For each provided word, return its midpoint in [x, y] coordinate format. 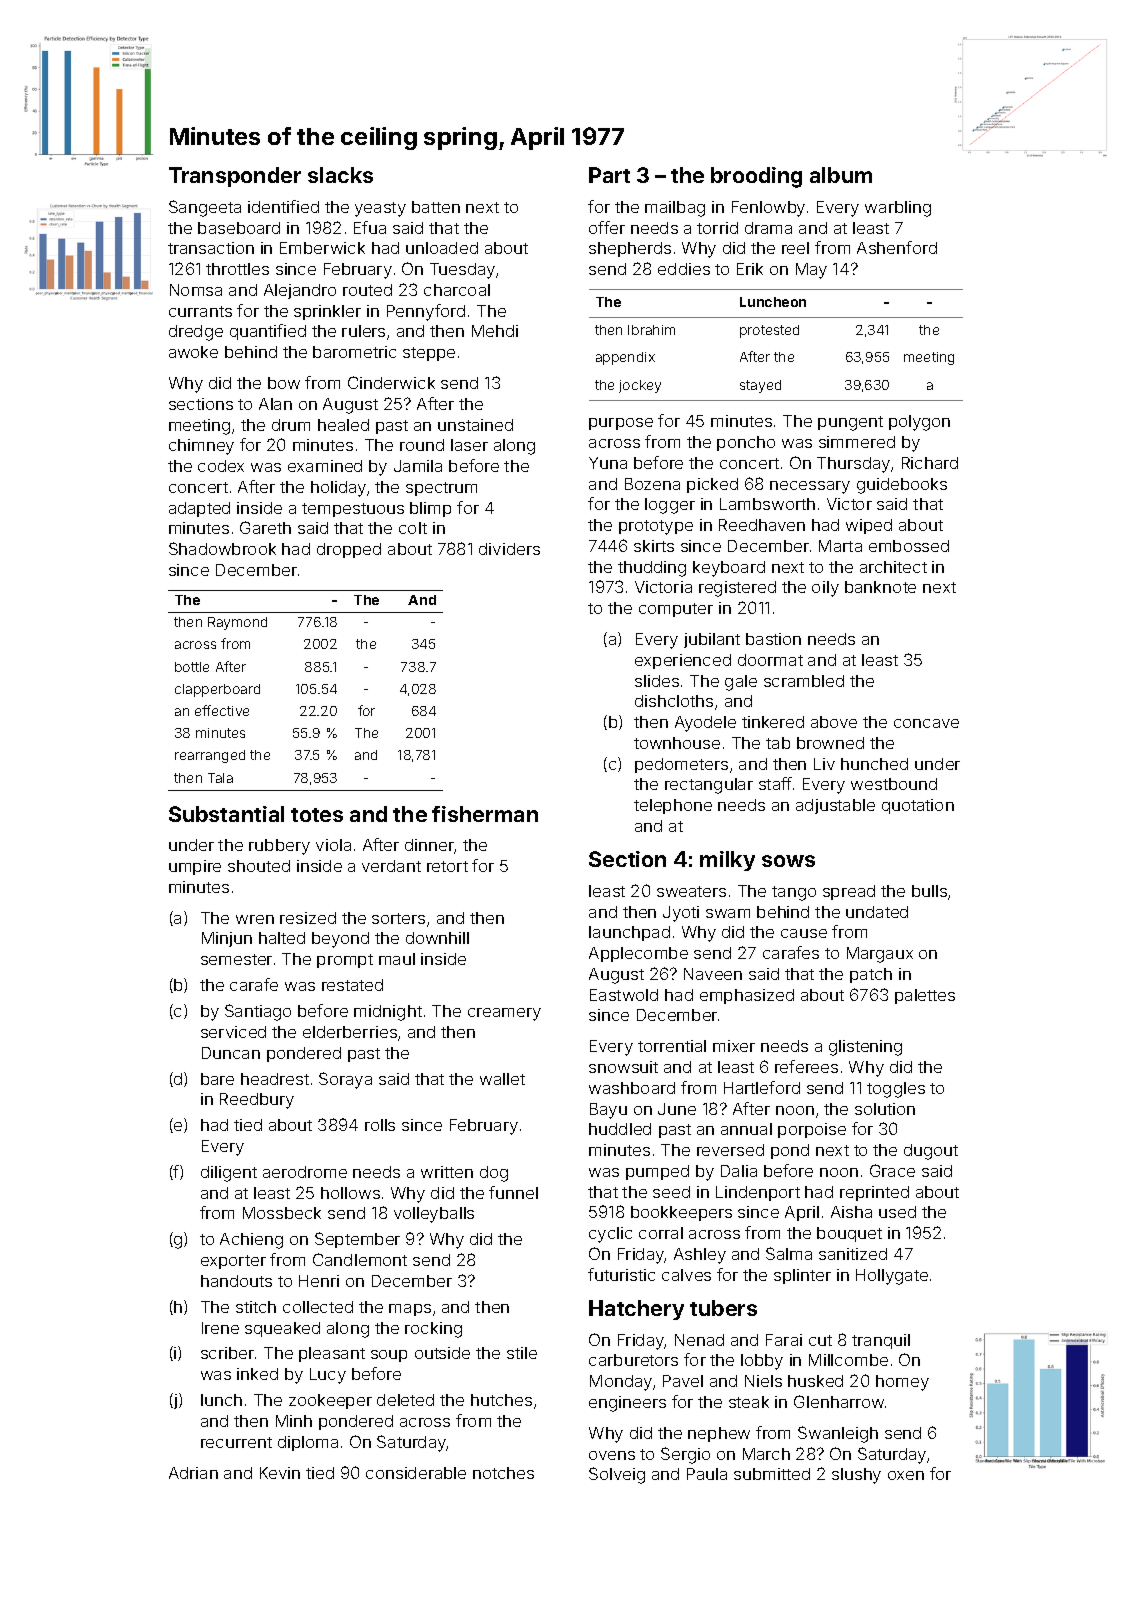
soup [389, 1356]
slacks [340, 175]
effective [222, 710]
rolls [380, 1125]
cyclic [610, 1235]
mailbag [675, 209]
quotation [918, 806]
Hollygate [892, 1277]
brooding [756, 177]
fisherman [485, 814]
